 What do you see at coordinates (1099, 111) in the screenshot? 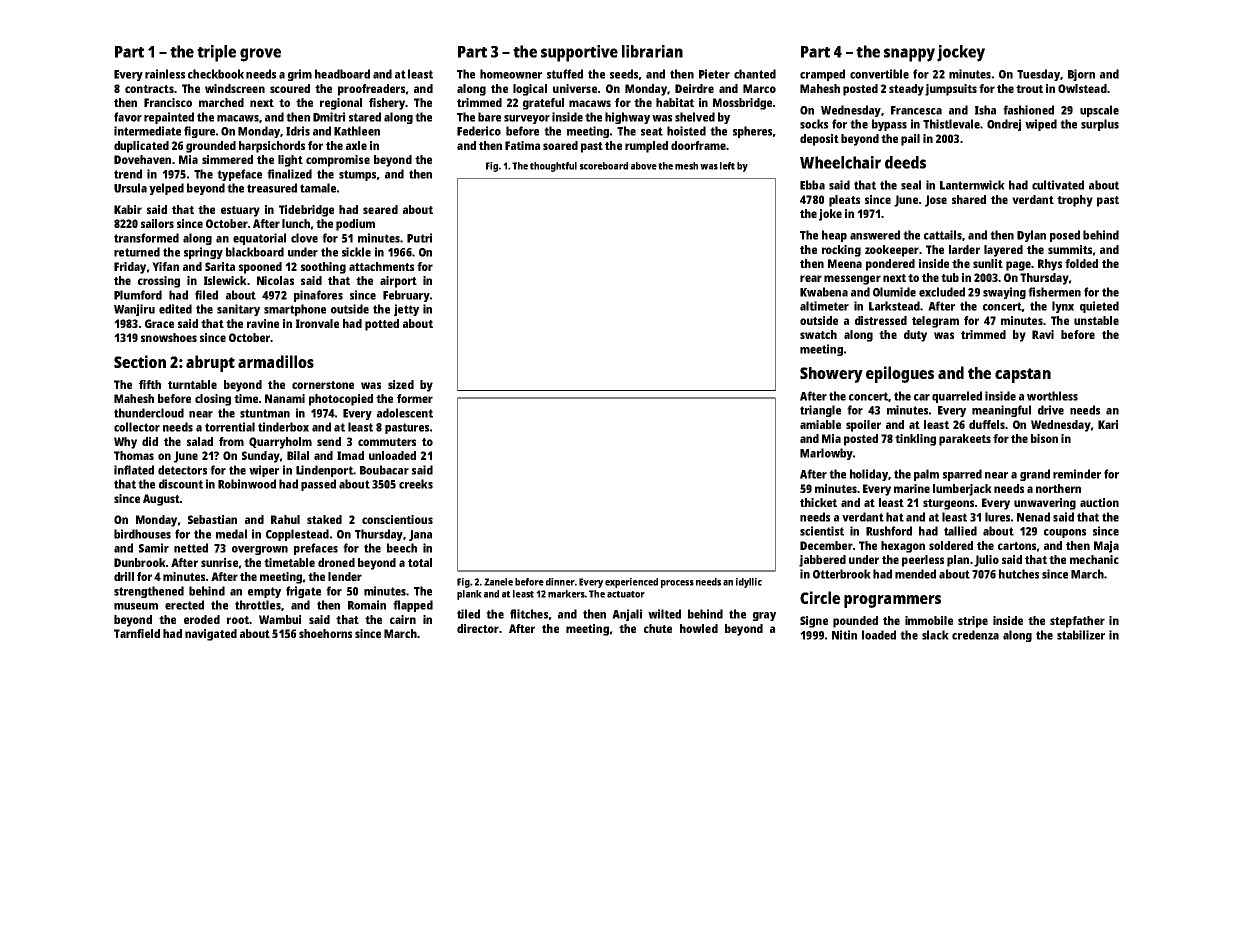
I see `upscale` at bounding box center [1099, 111].
